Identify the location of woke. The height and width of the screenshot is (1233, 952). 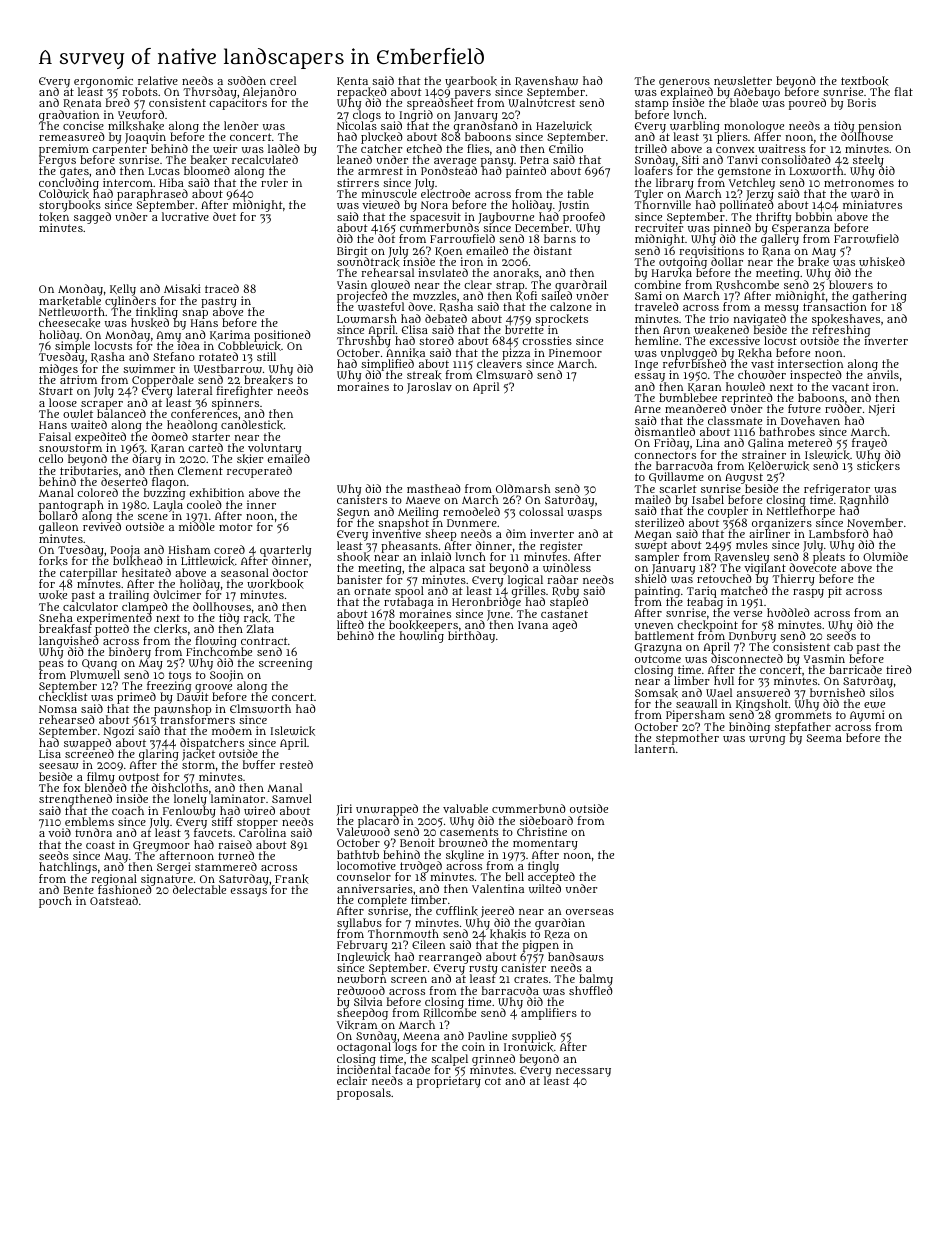
(53, 595).
